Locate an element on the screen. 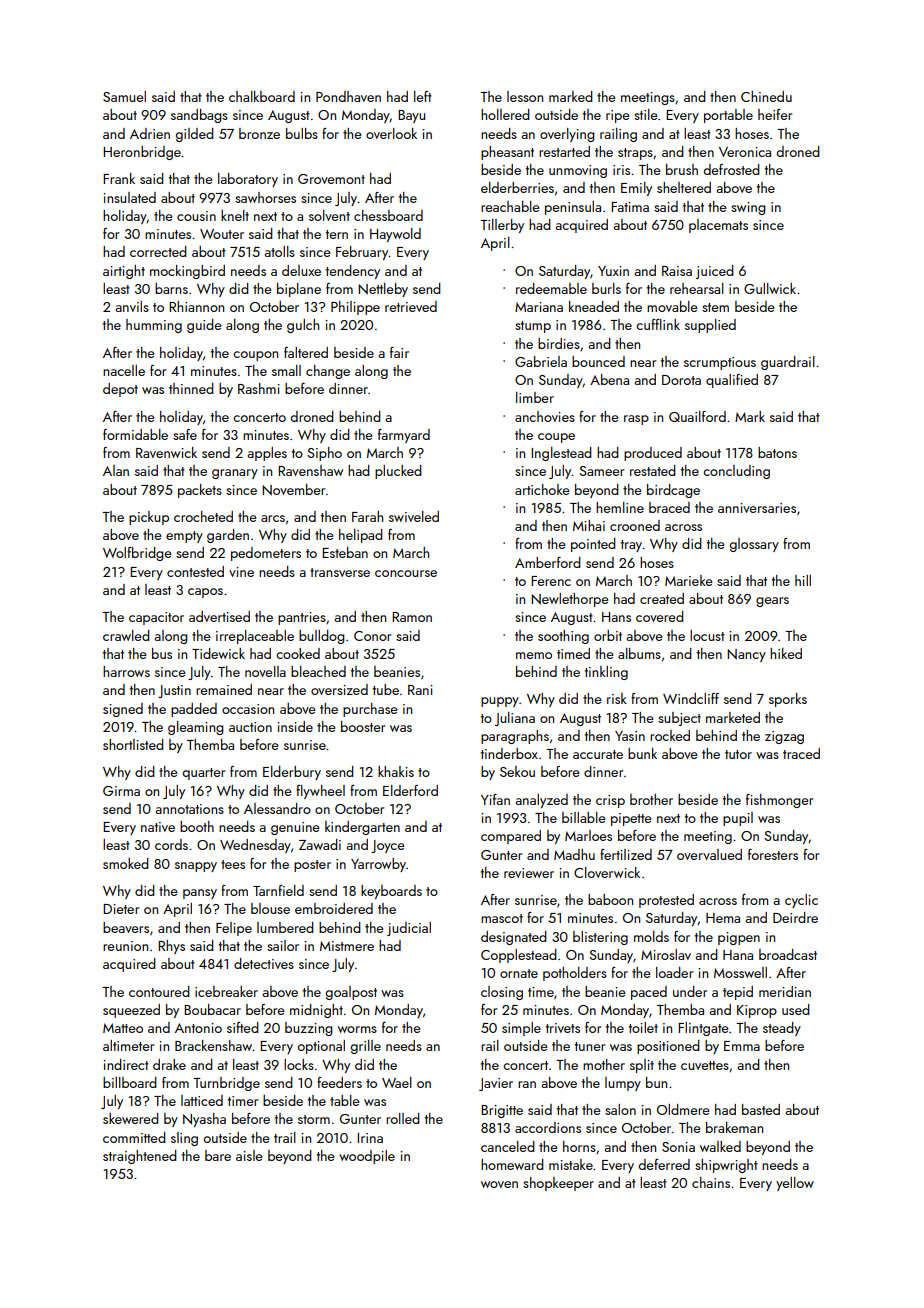 The image size is (924, 1308). Juliana is located at coordinates (515, 719).
